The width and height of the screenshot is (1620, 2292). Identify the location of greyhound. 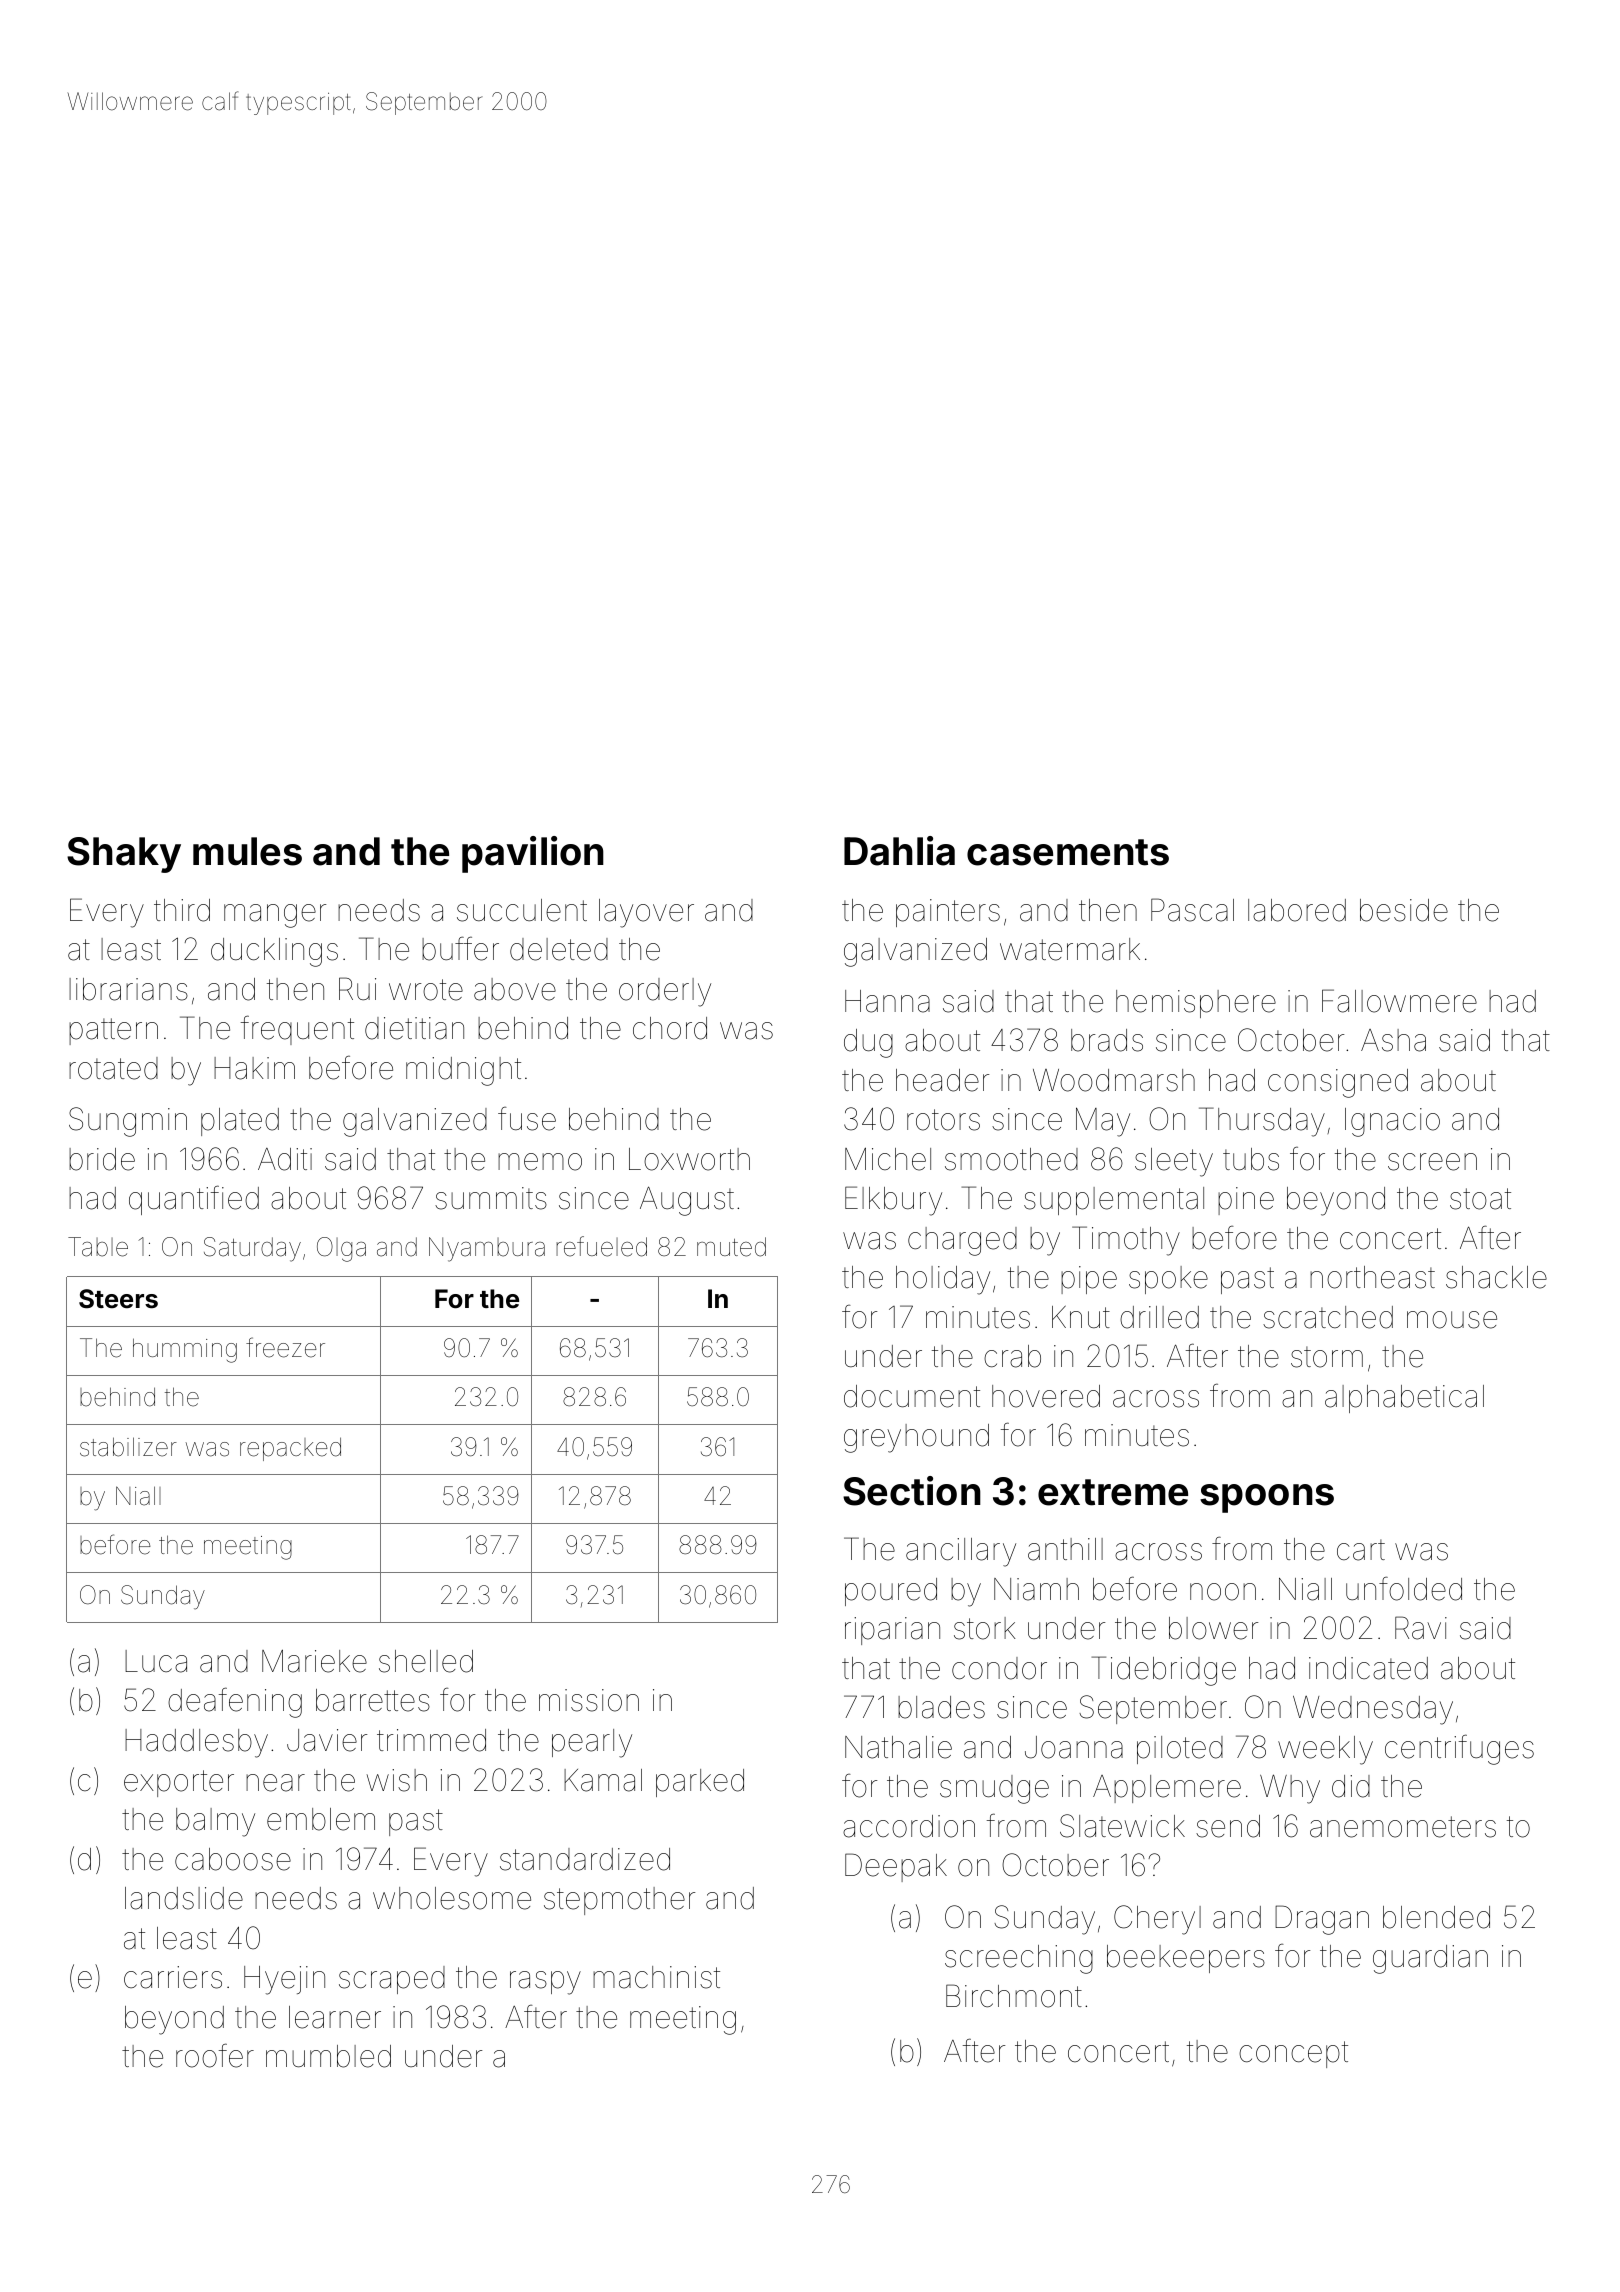
(916, 1438).
